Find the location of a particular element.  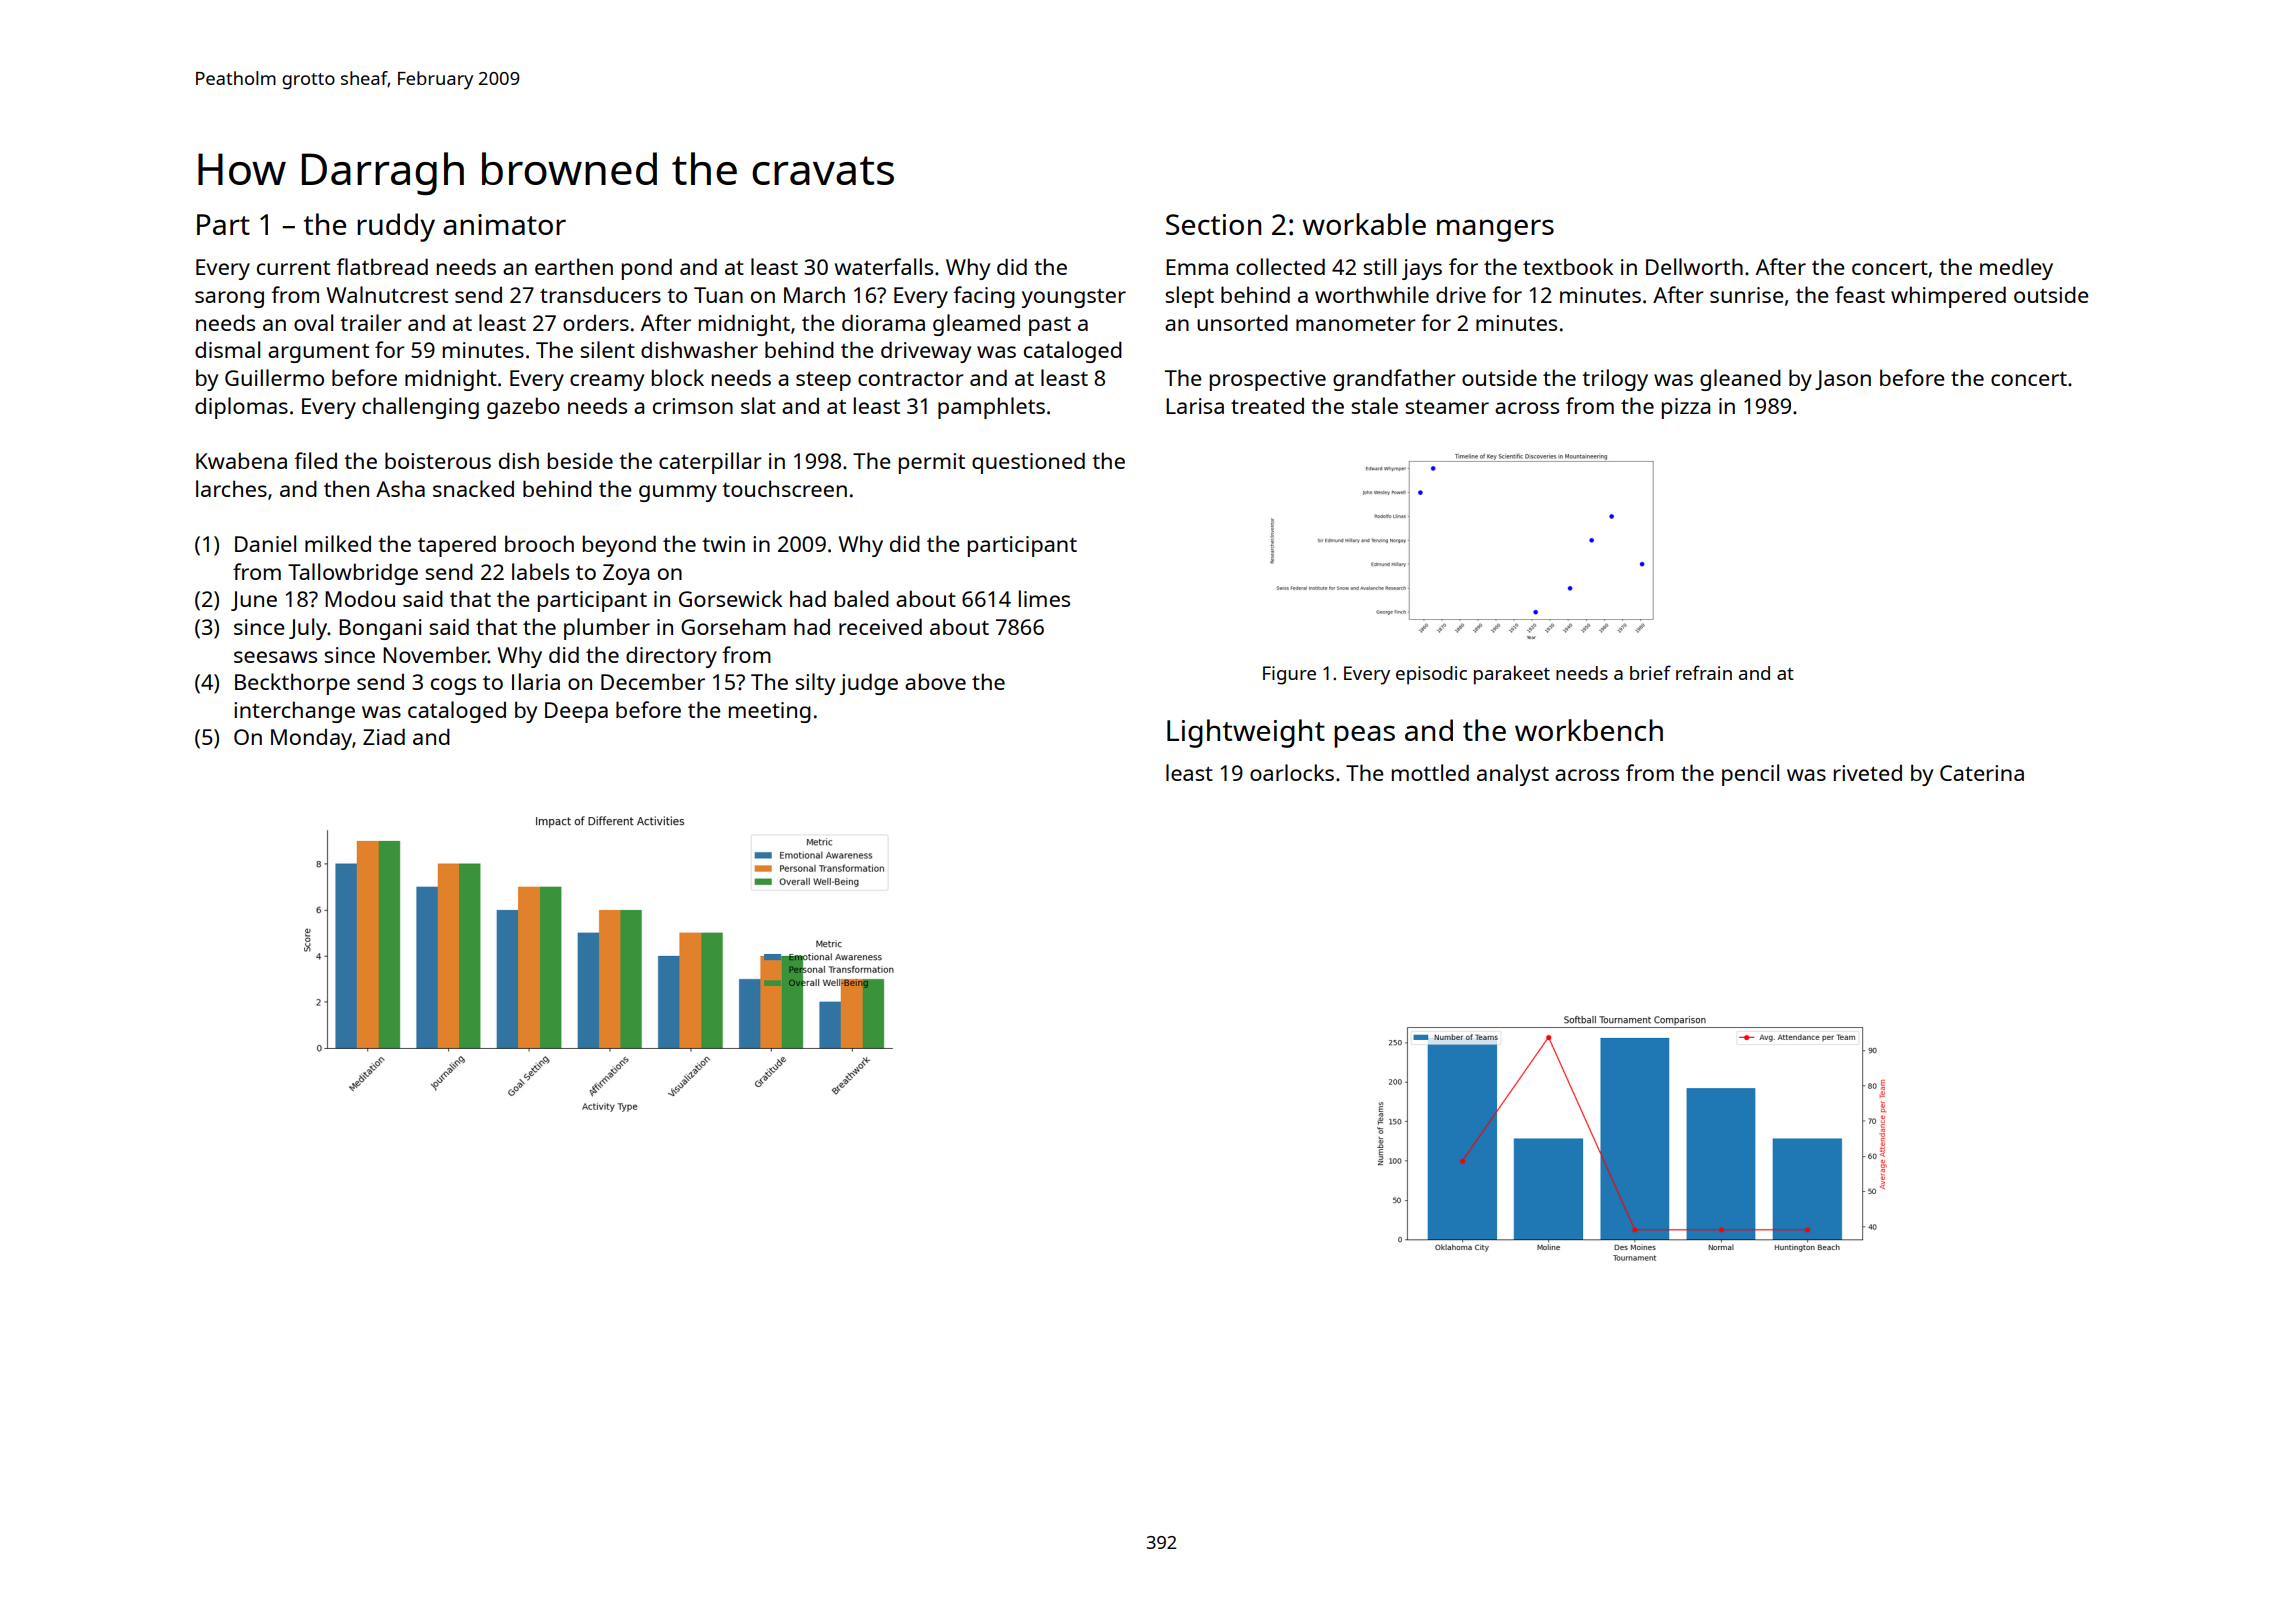

Jason is located at coordinates (1843, 380).
